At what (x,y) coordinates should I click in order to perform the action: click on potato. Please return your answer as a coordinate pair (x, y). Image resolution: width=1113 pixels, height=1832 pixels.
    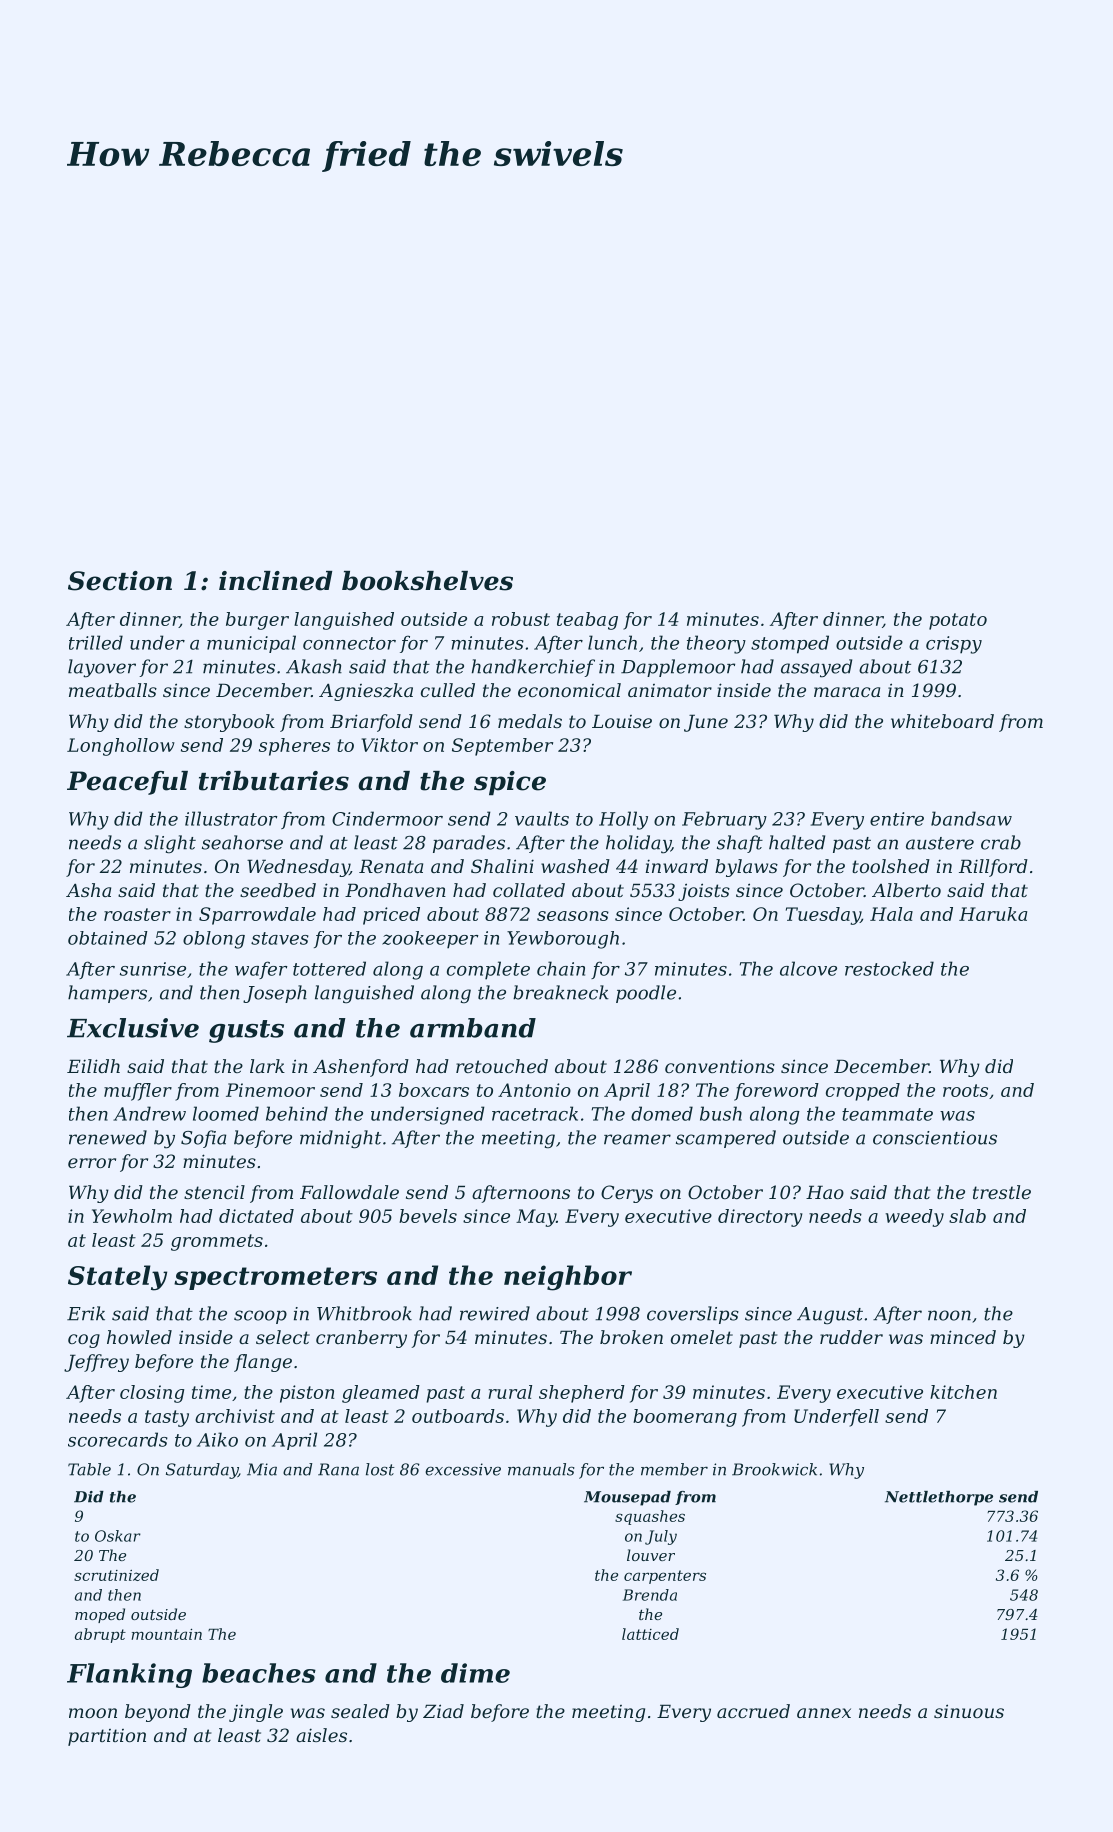
    Looking at the image, I should click on (958, 621).
